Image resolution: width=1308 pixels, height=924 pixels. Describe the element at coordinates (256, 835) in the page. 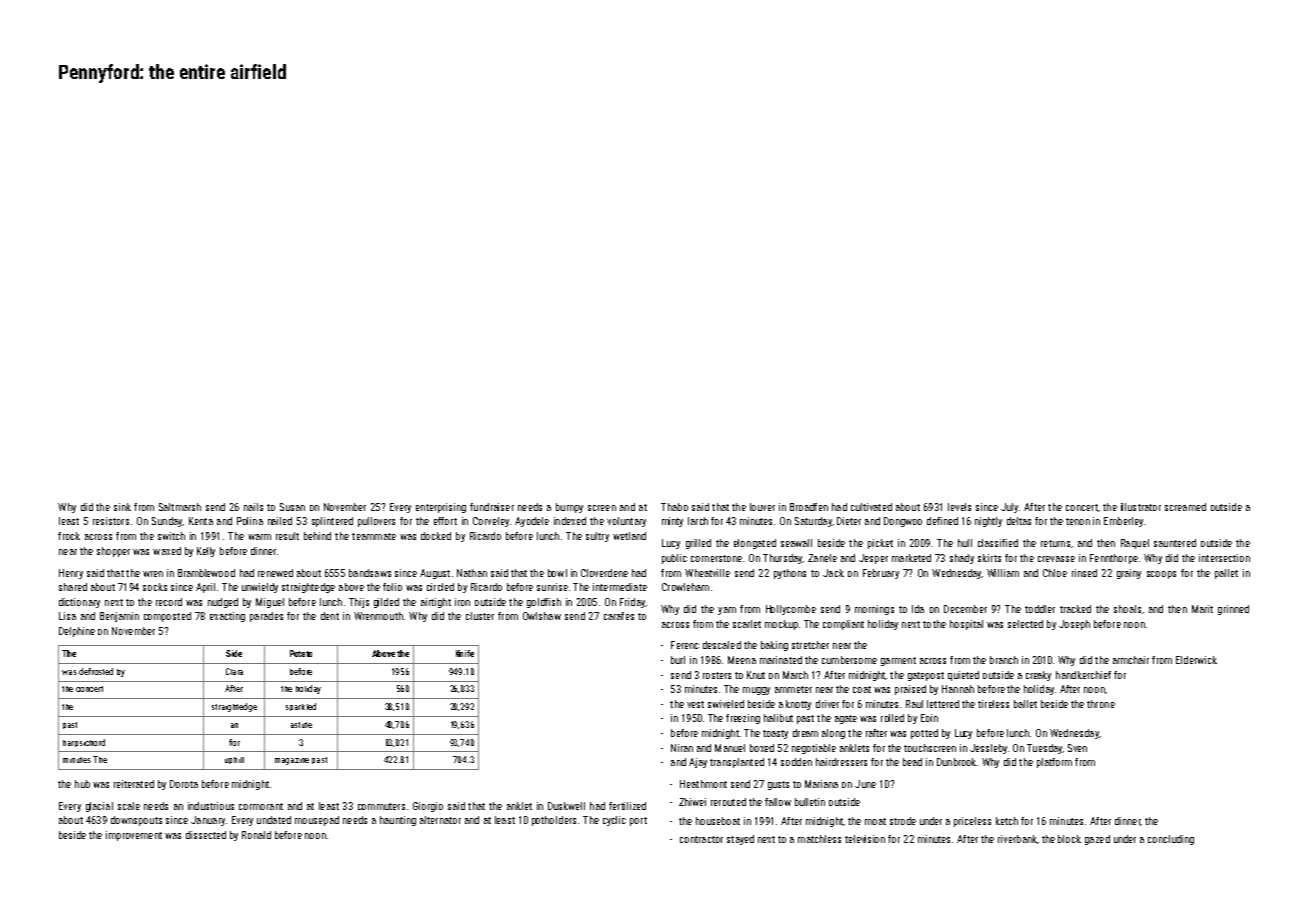

I see `Ronald` at that location.
